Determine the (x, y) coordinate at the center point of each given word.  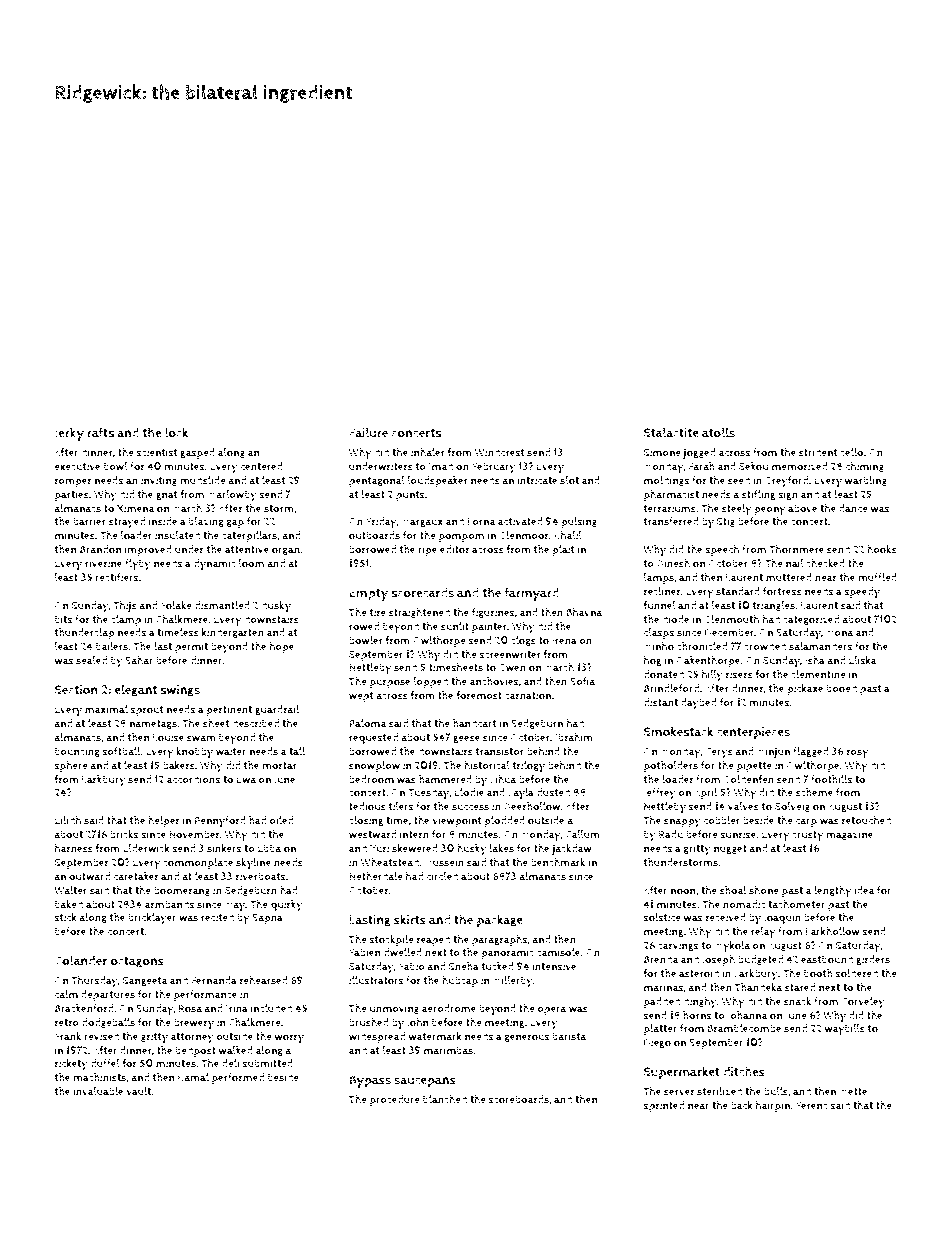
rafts (101, 432)
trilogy (529, 767)
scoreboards (518, 1099)
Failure (368, 432)
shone (764, 890)
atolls (718, 432)
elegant (135, 690)
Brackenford (84, 1008)
